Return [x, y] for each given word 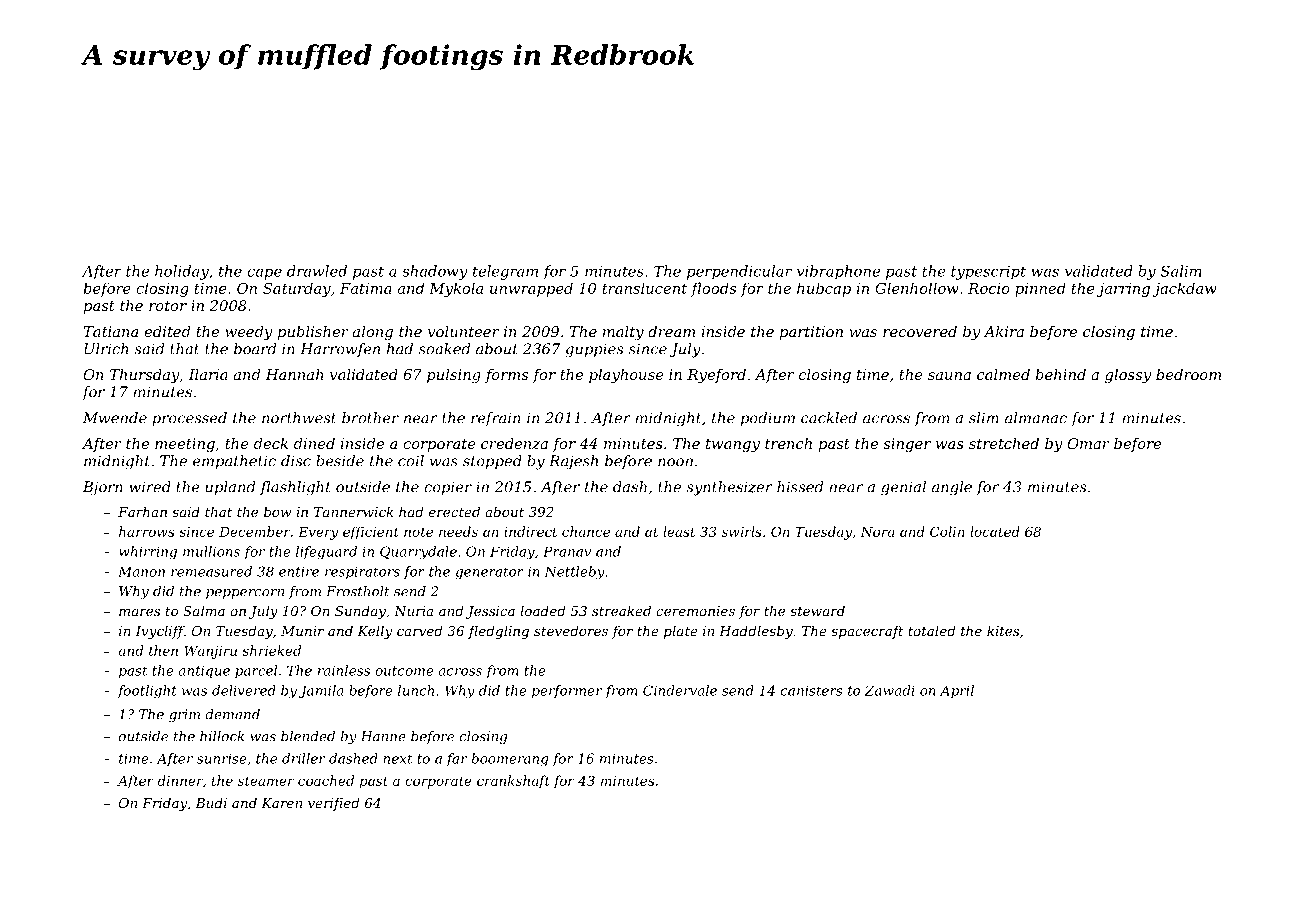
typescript [988, 273]
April [957, 691]
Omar [1088, 443]
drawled [317, 271]
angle [952, 488]
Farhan [142, 511]
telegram [505, 272]
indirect [530, 531]
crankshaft [513, 782]
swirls [742, 531]
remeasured [211, 571]
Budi [211, 802]
